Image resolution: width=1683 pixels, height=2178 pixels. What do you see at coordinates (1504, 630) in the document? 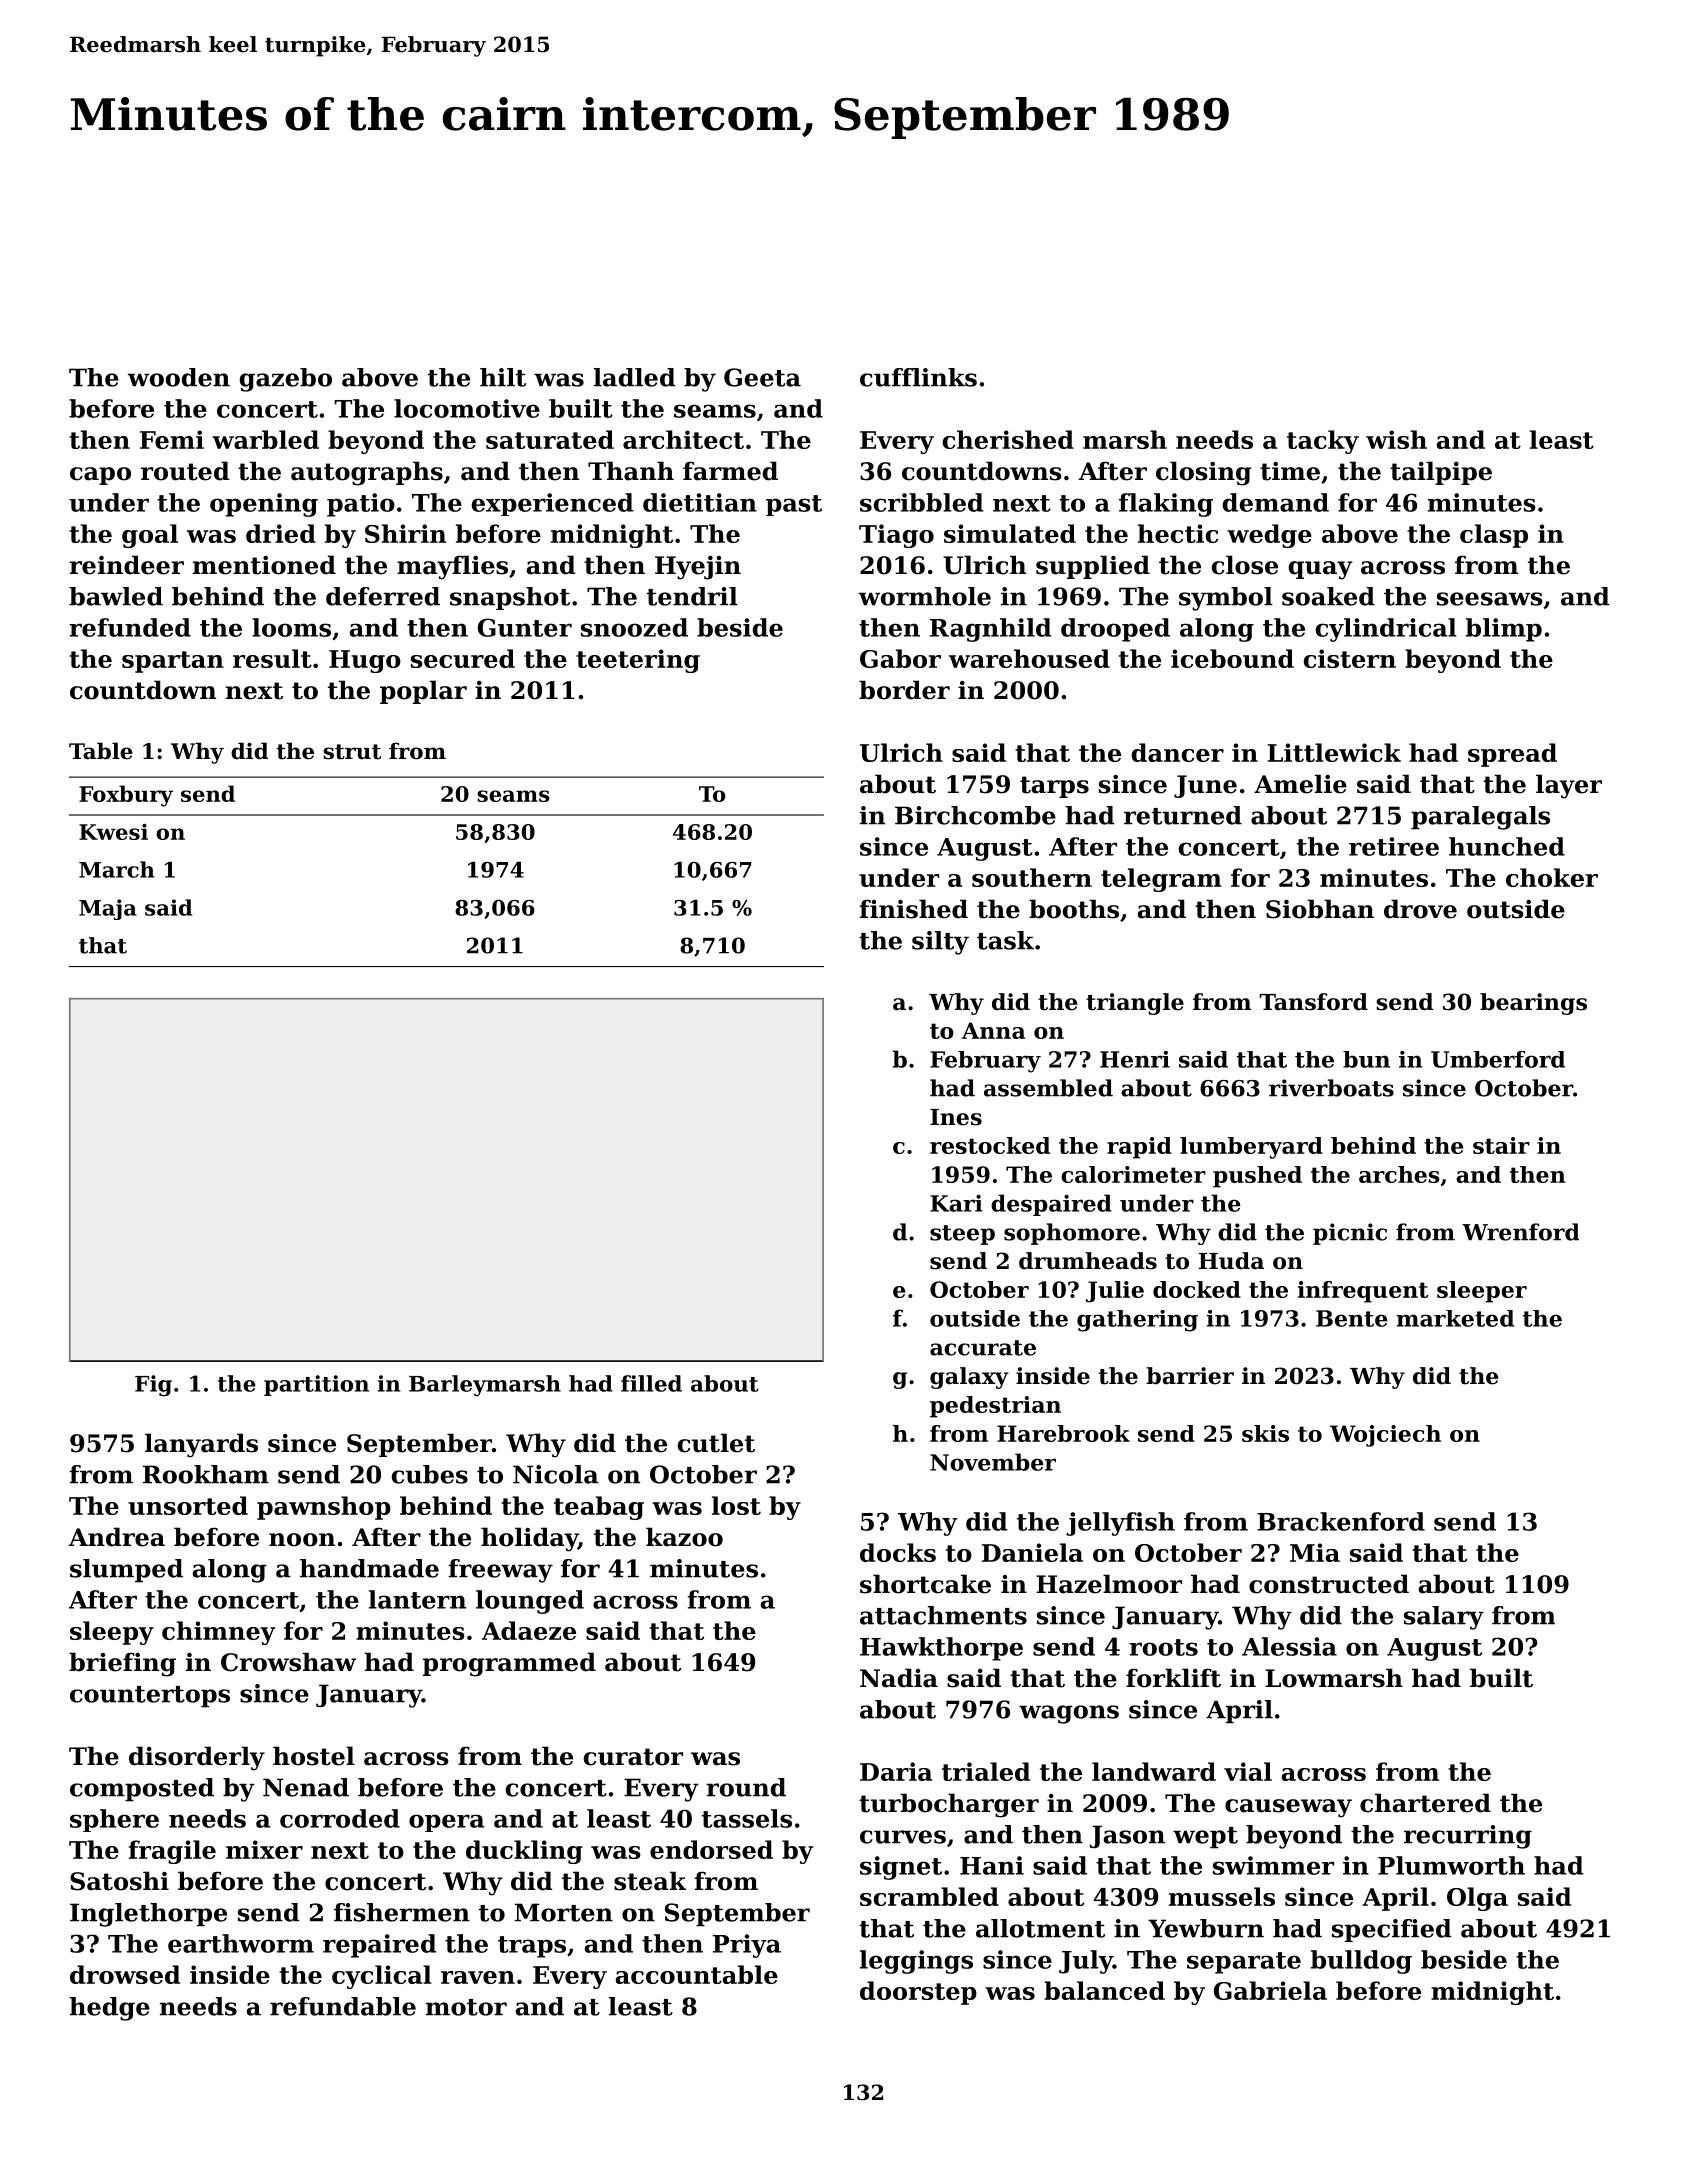
I see `blimp` at bounding box center [1504, 630].
